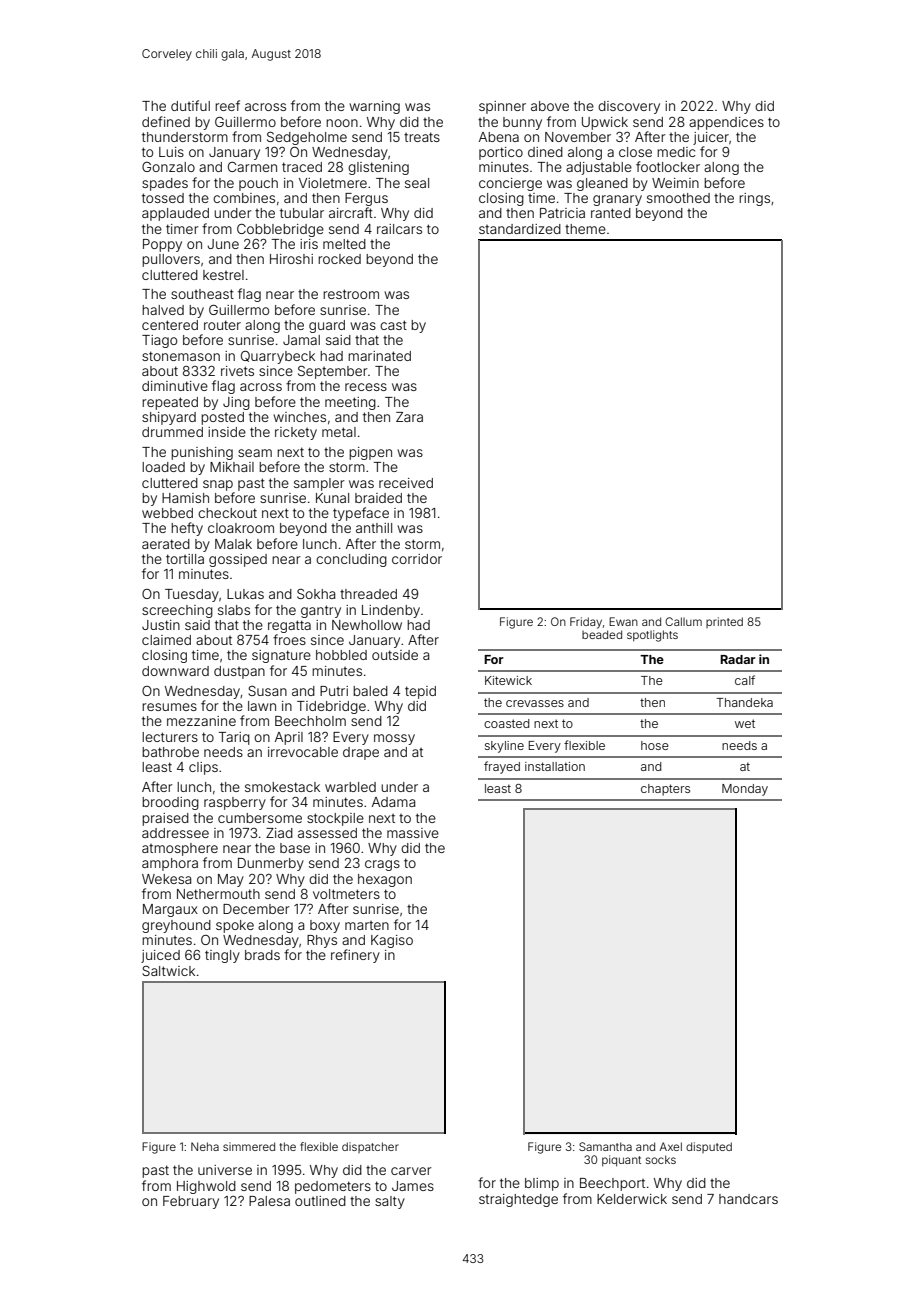 This image has width=924, height=1314. I want to click on rings, so click(754, 199).
